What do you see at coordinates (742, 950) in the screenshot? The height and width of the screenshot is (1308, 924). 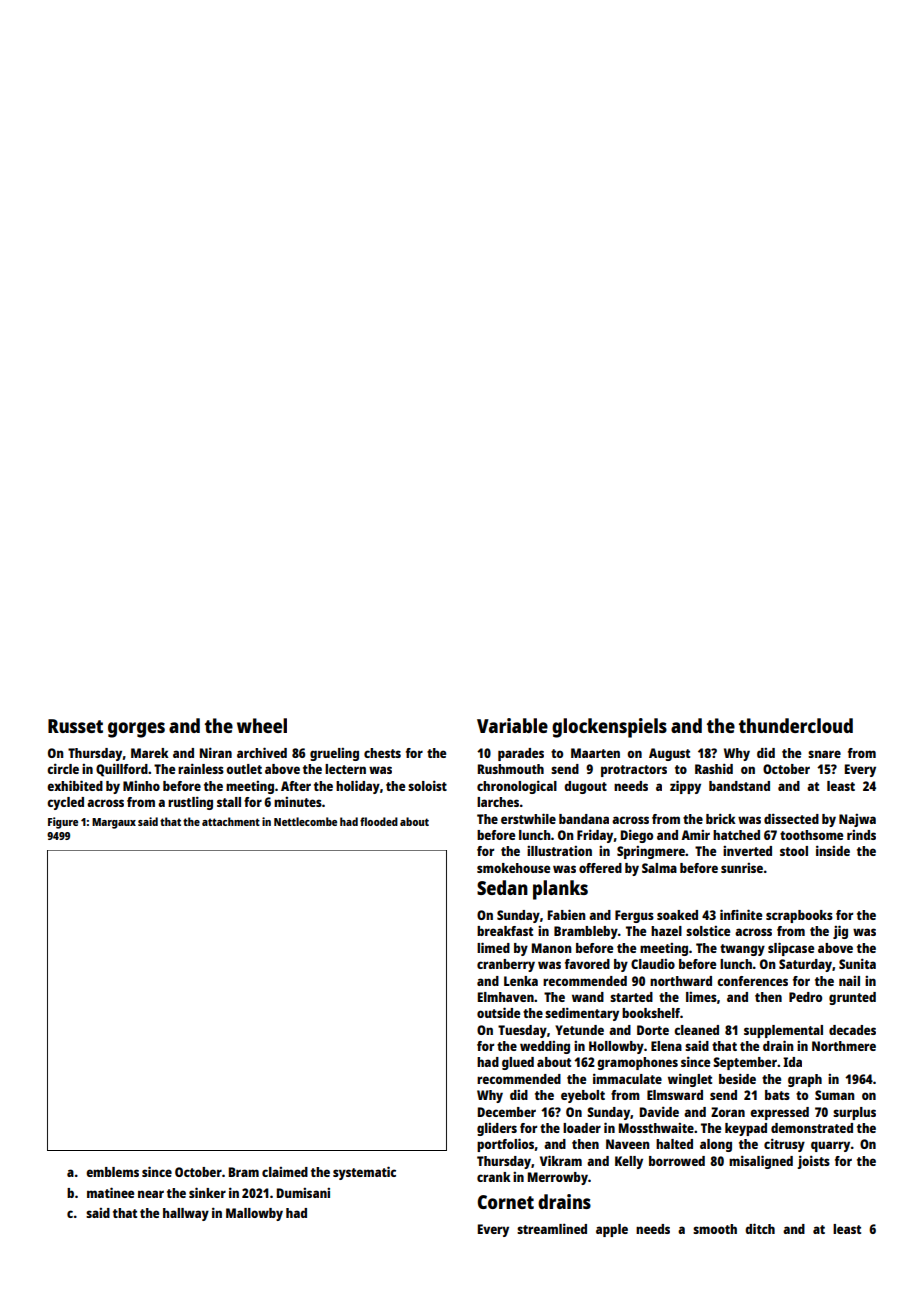 I see `twangy` at bounding box center [742, 950].
